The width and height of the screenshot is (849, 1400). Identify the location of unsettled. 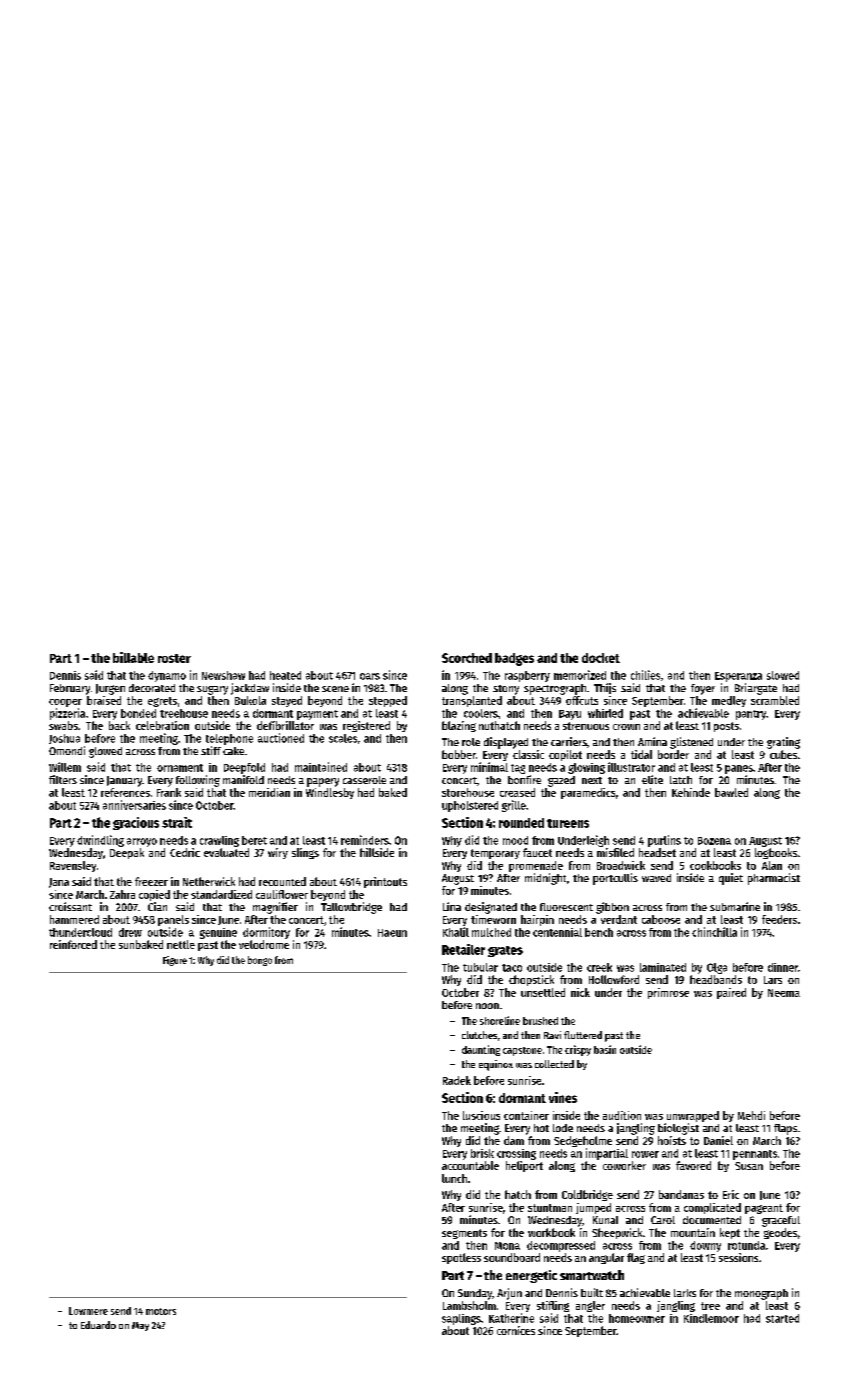
(543, 992).
